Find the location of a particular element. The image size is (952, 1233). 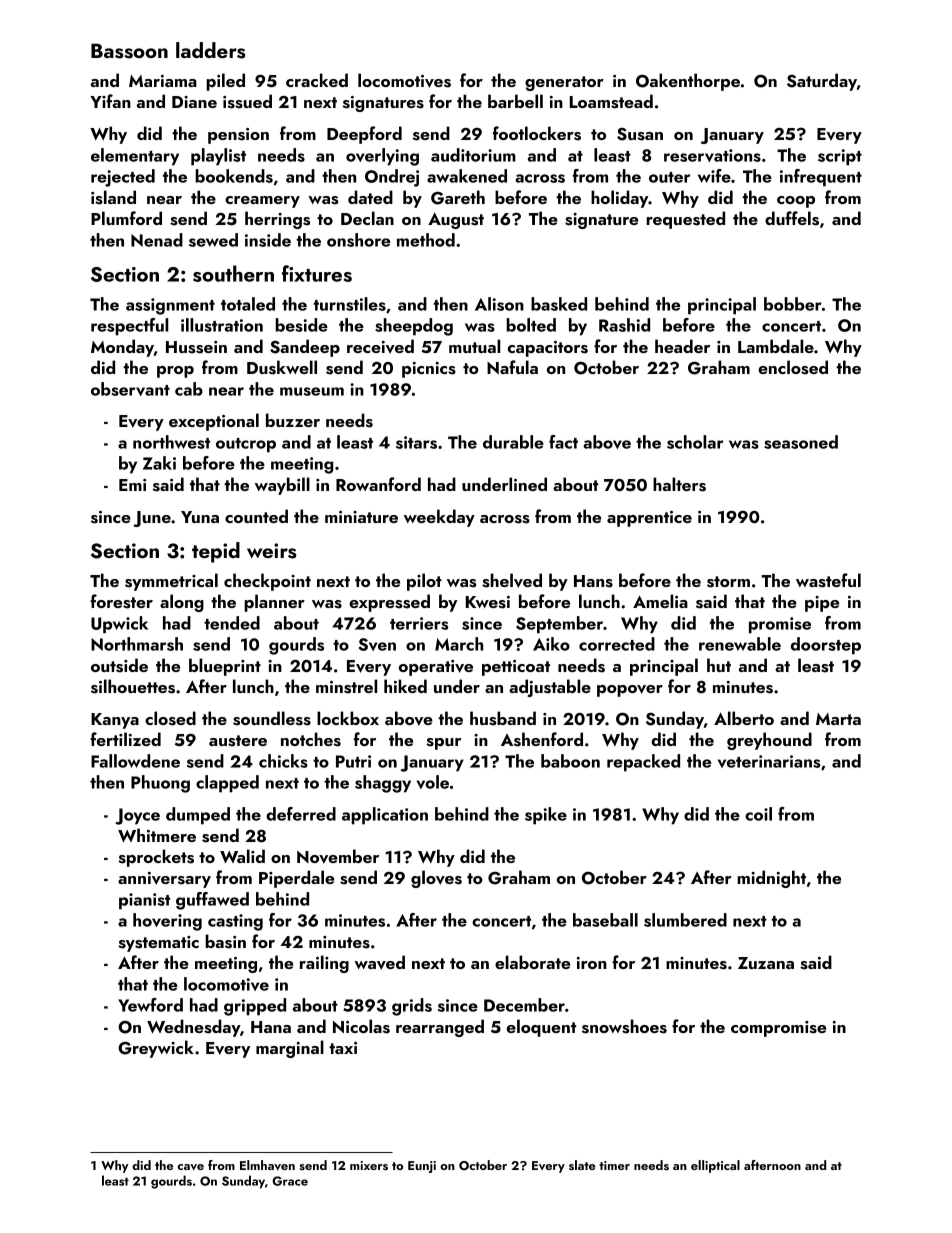

Hans is located at coordinates (593, 581).
